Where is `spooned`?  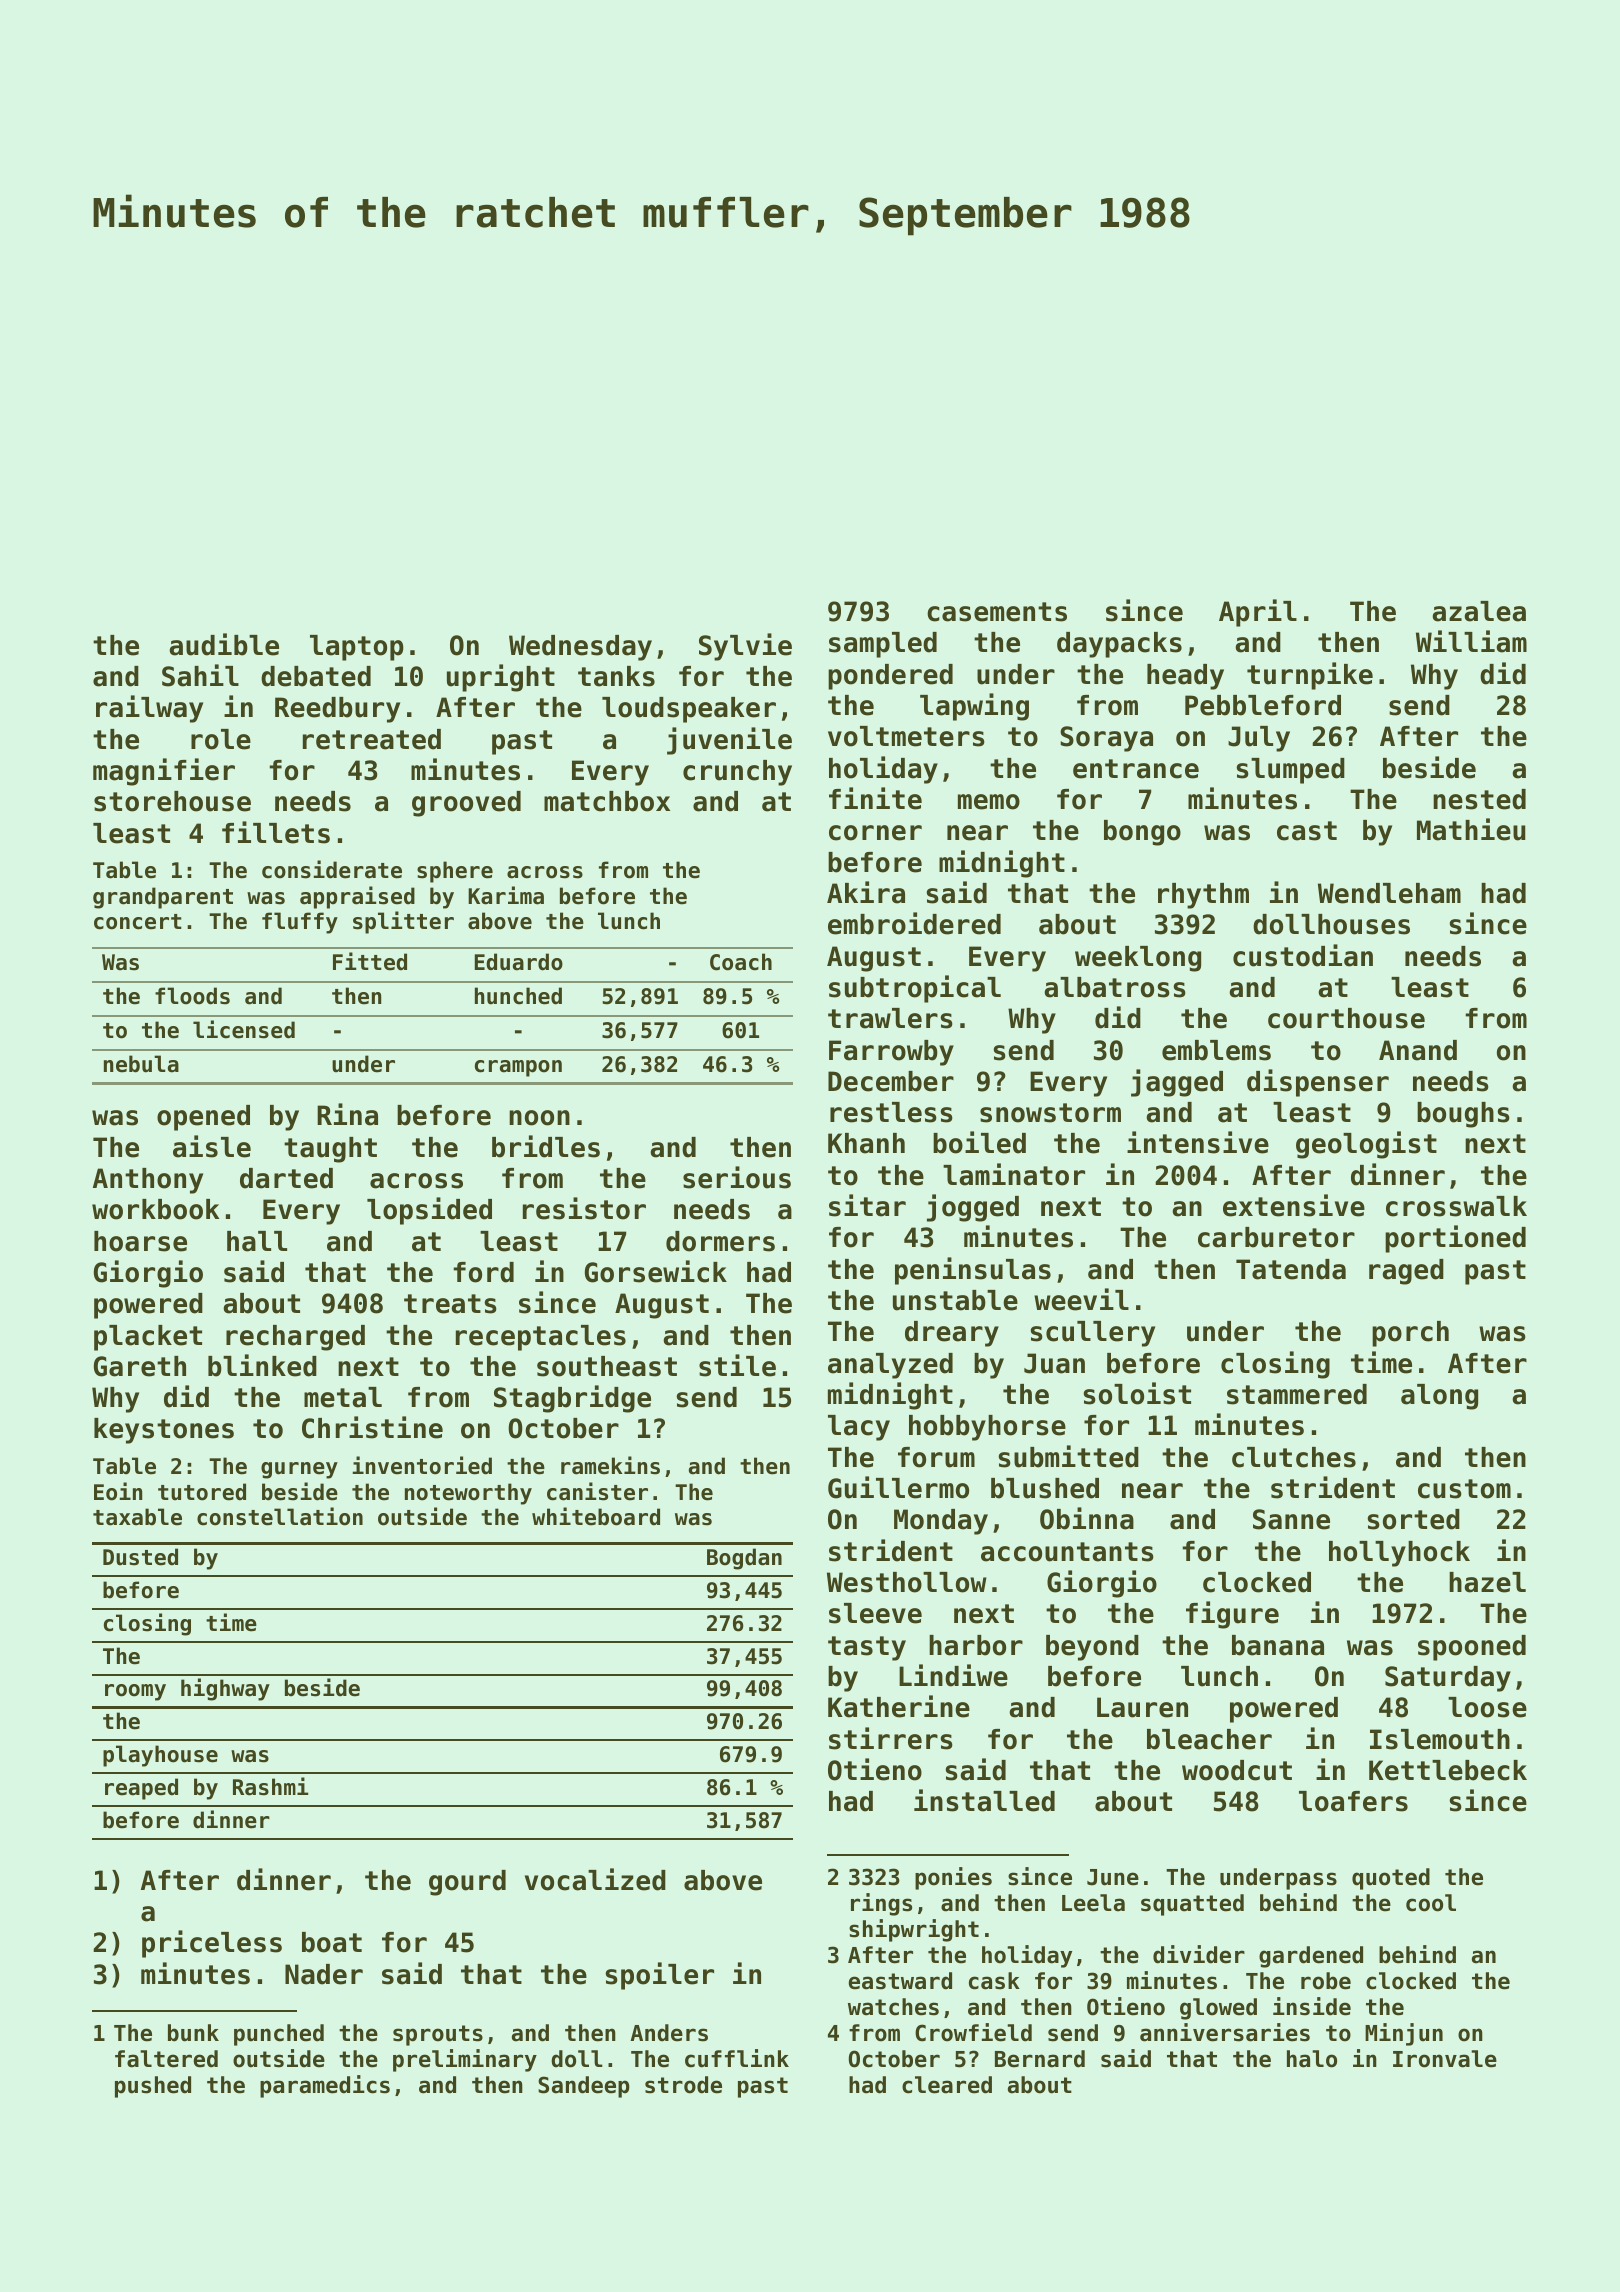 spooned is located at coordinates (1472, 1648).
